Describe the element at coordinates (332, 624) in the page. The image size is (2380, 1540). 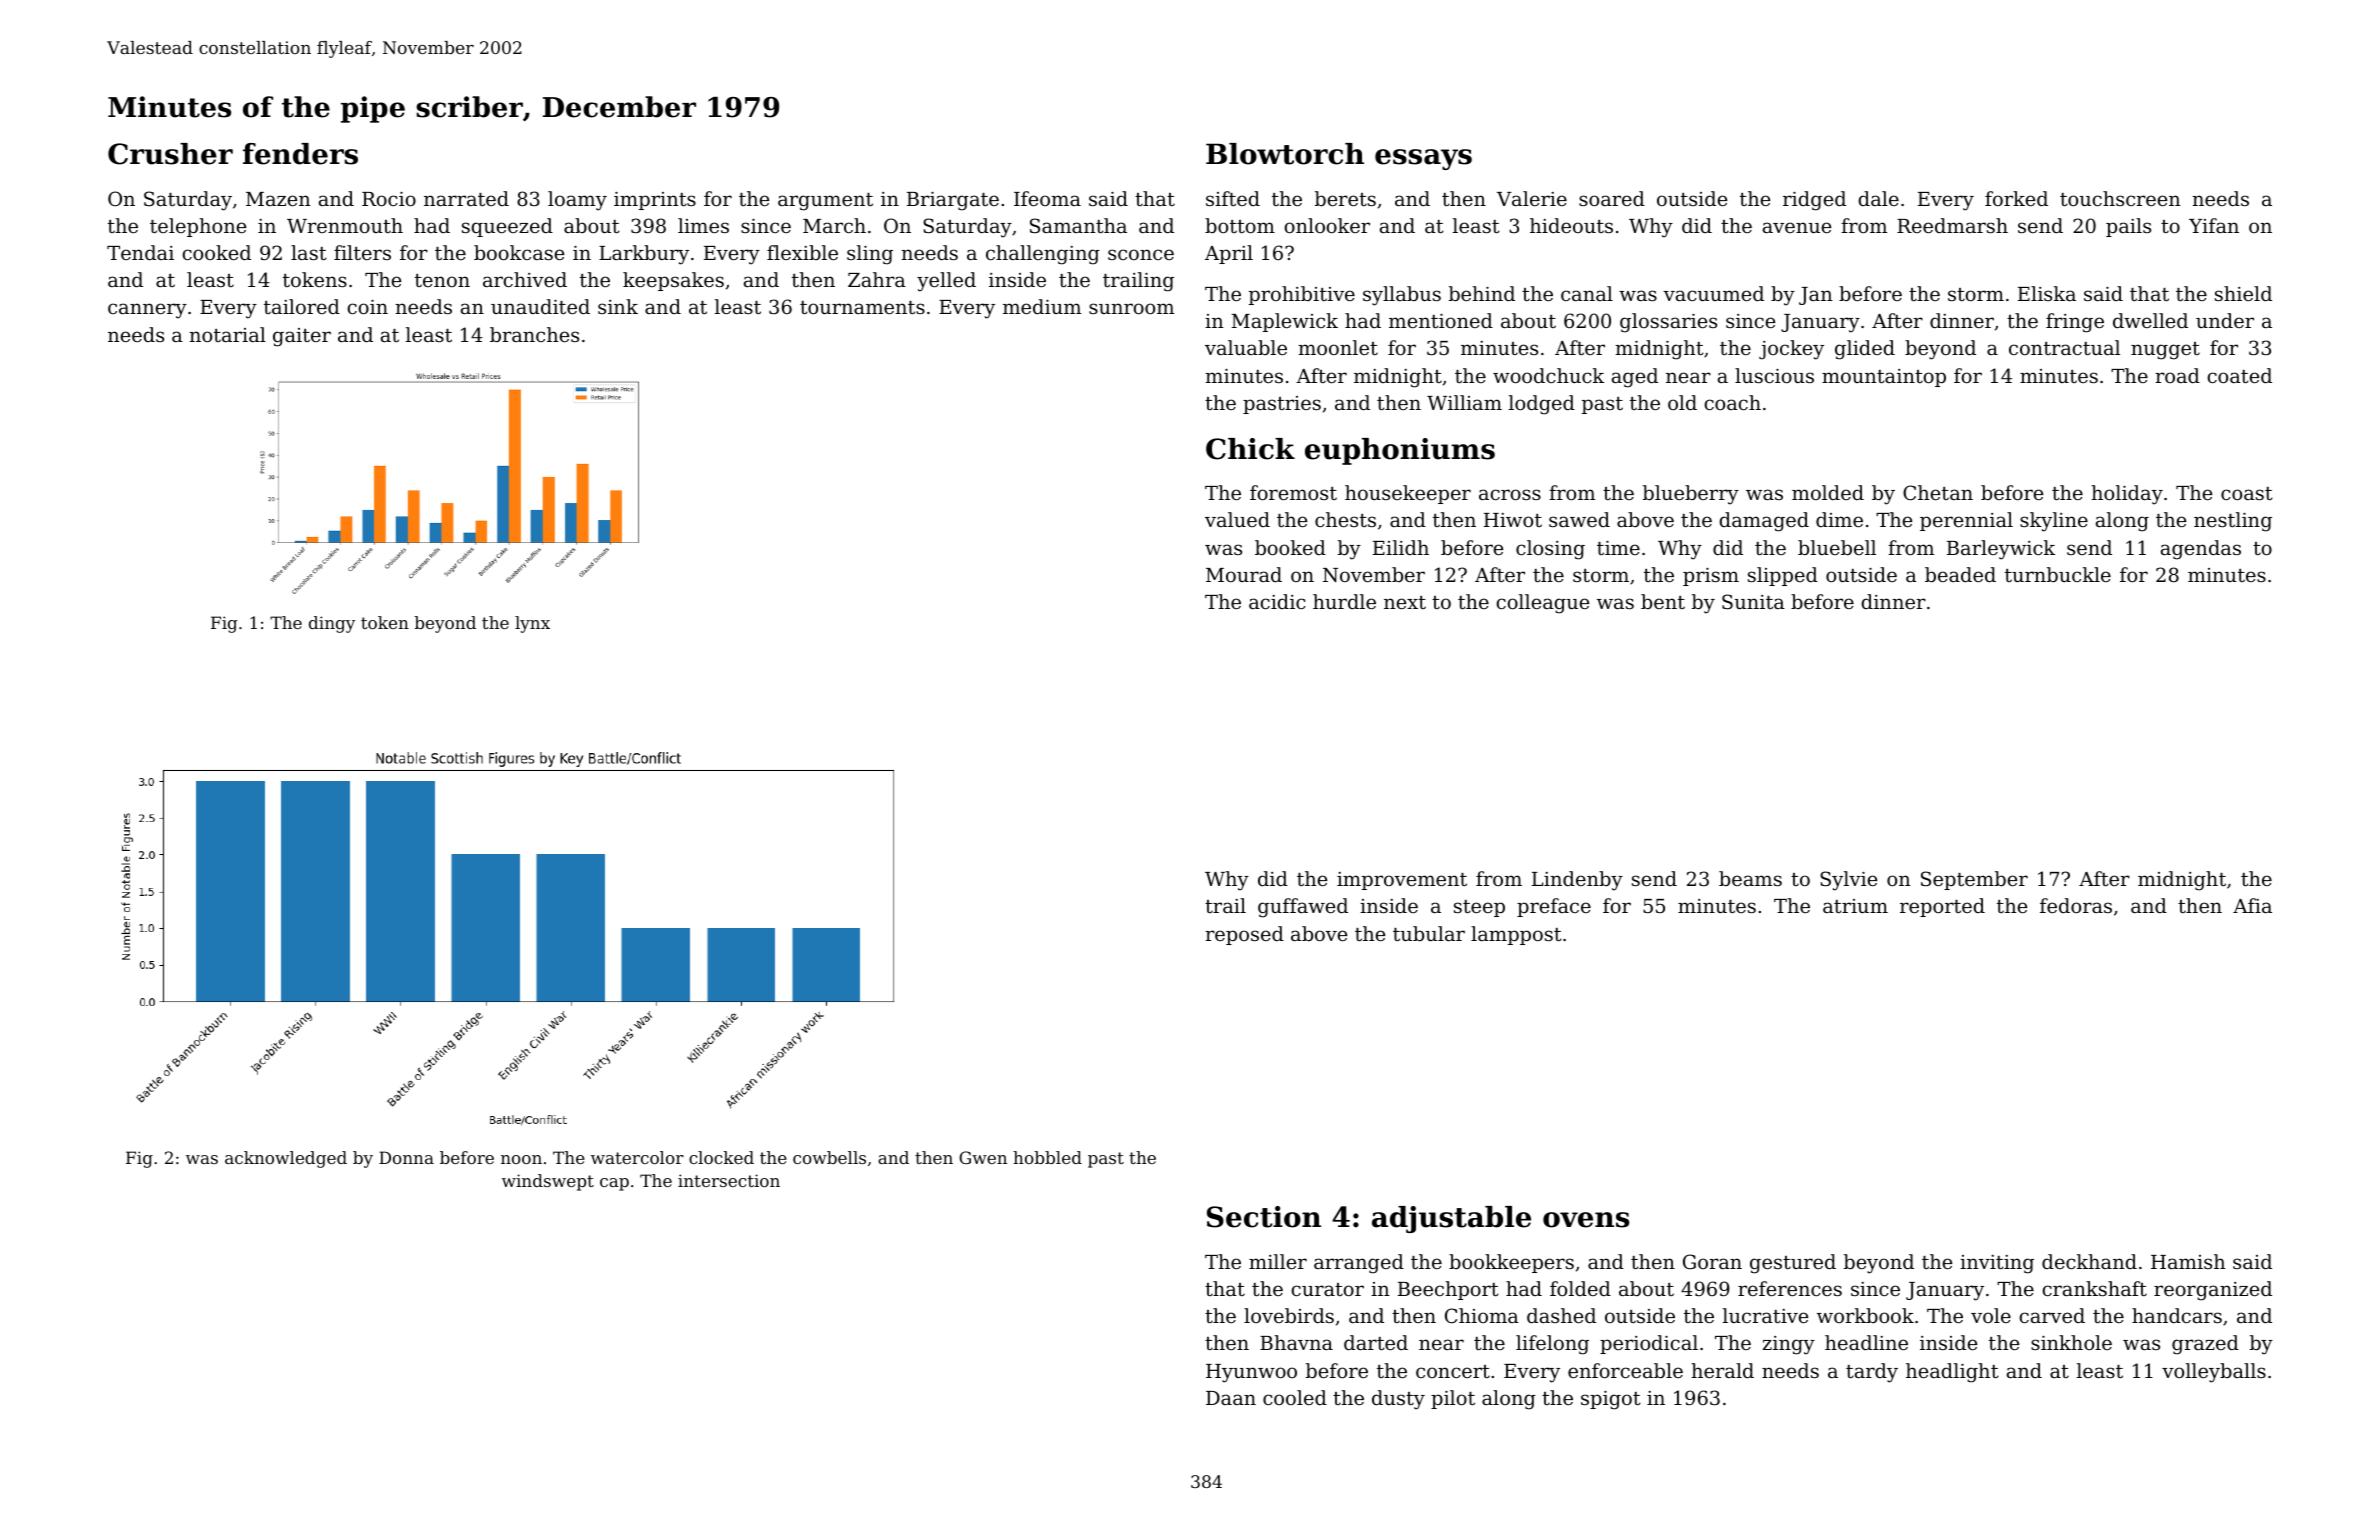
I see `dingy` at that location.
